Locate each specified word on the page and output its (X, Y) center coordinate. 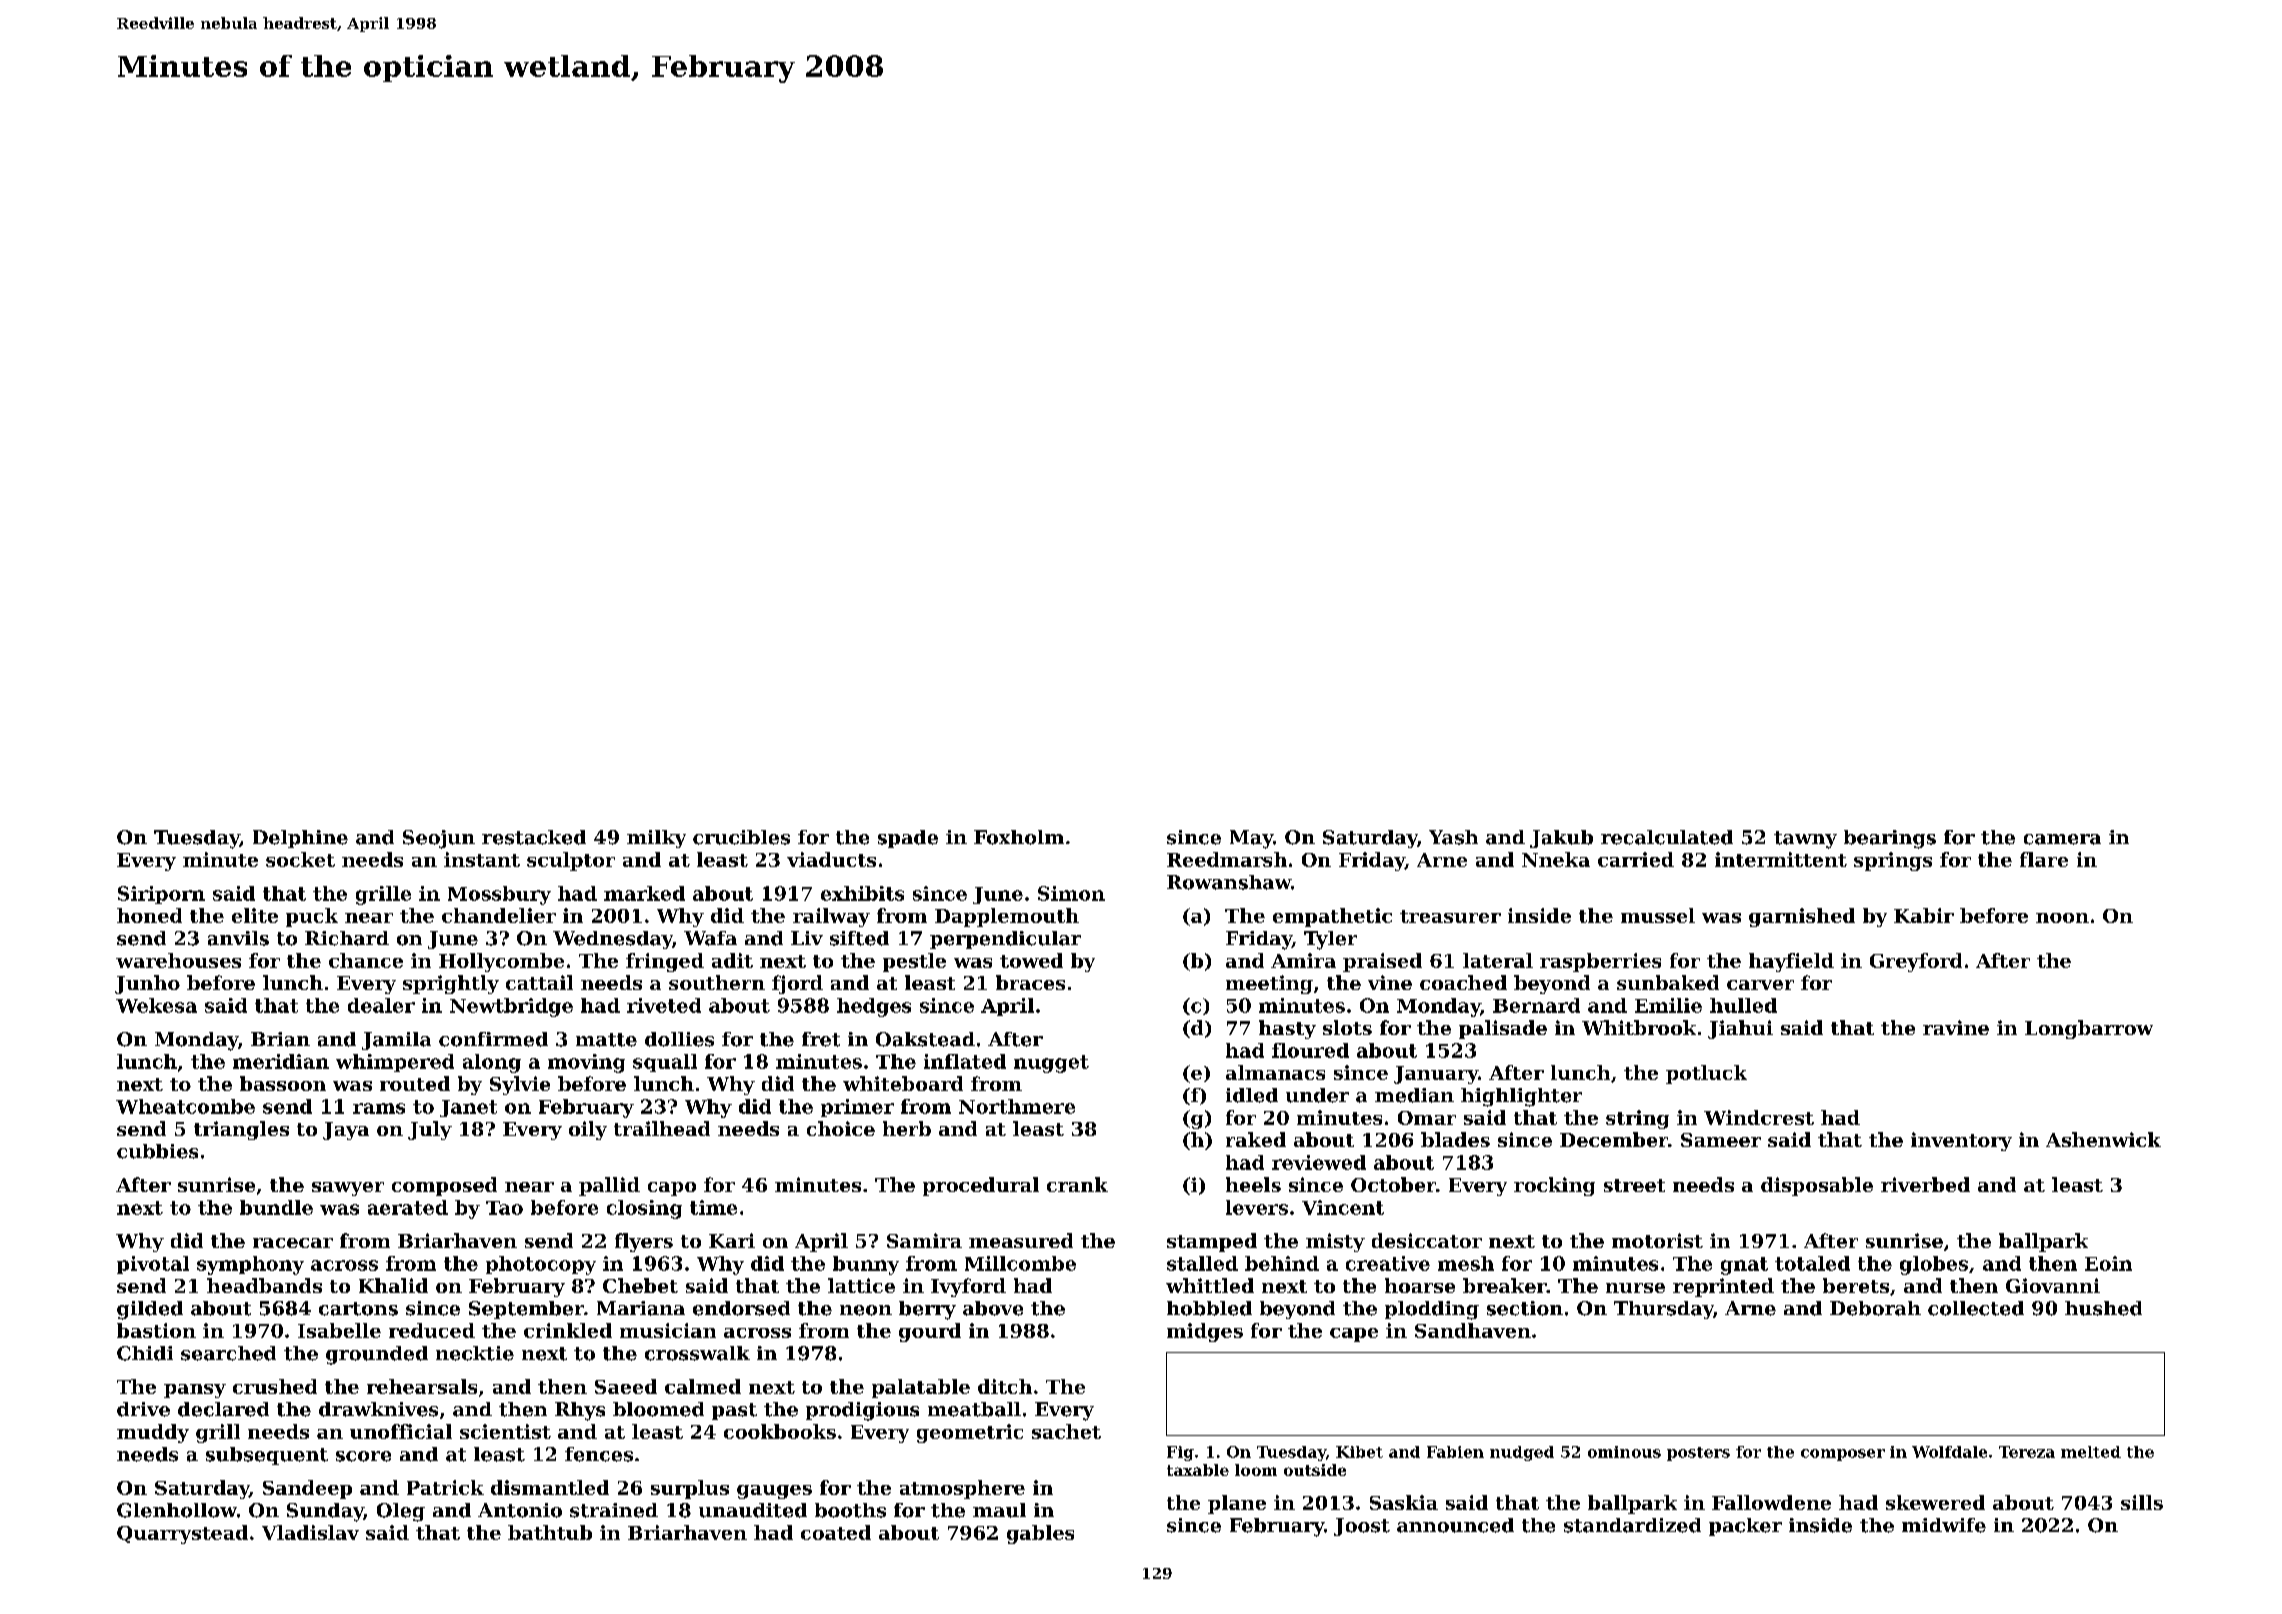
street (1634, 1185)
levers (1257, 1207)
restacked (534, 837)
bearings (1890, 839)
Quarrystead (182, 1534)
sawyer (348, 1189)
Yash (1453, 837)
